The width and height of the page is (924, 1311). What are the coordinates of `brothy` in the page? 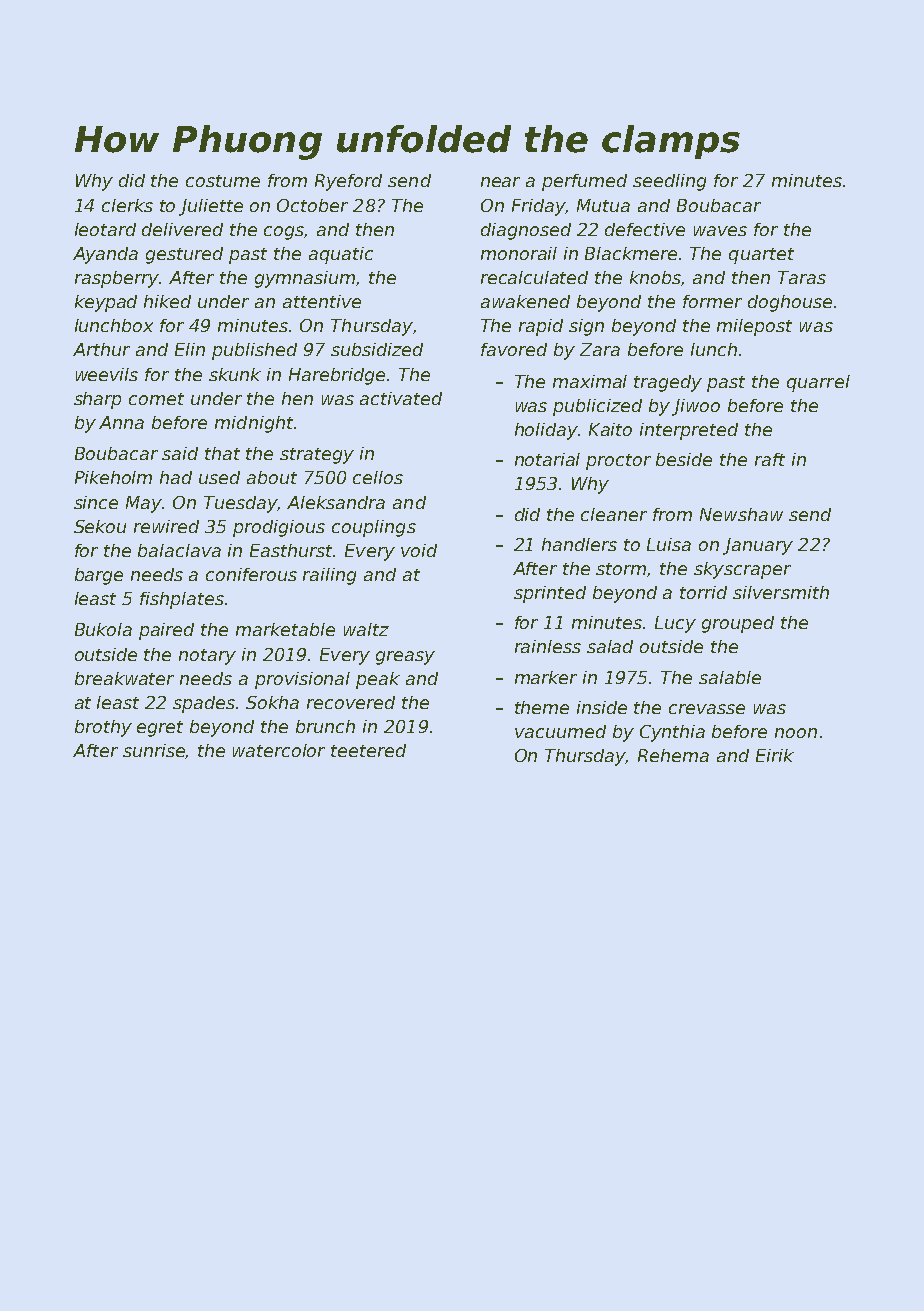 It's located at (103, 728).
